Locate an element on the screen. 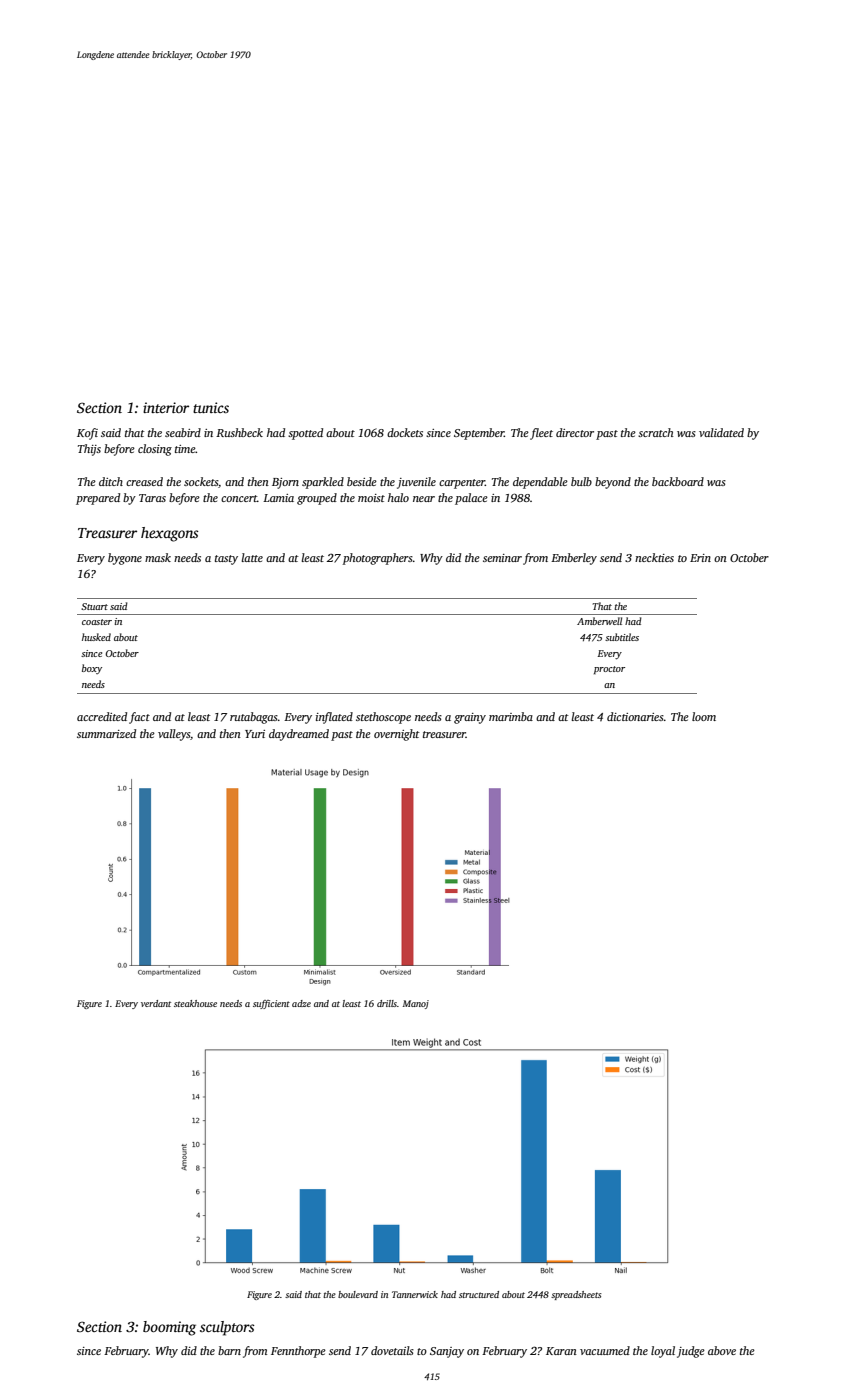  hexagons is located at coordinates (169, 534).
